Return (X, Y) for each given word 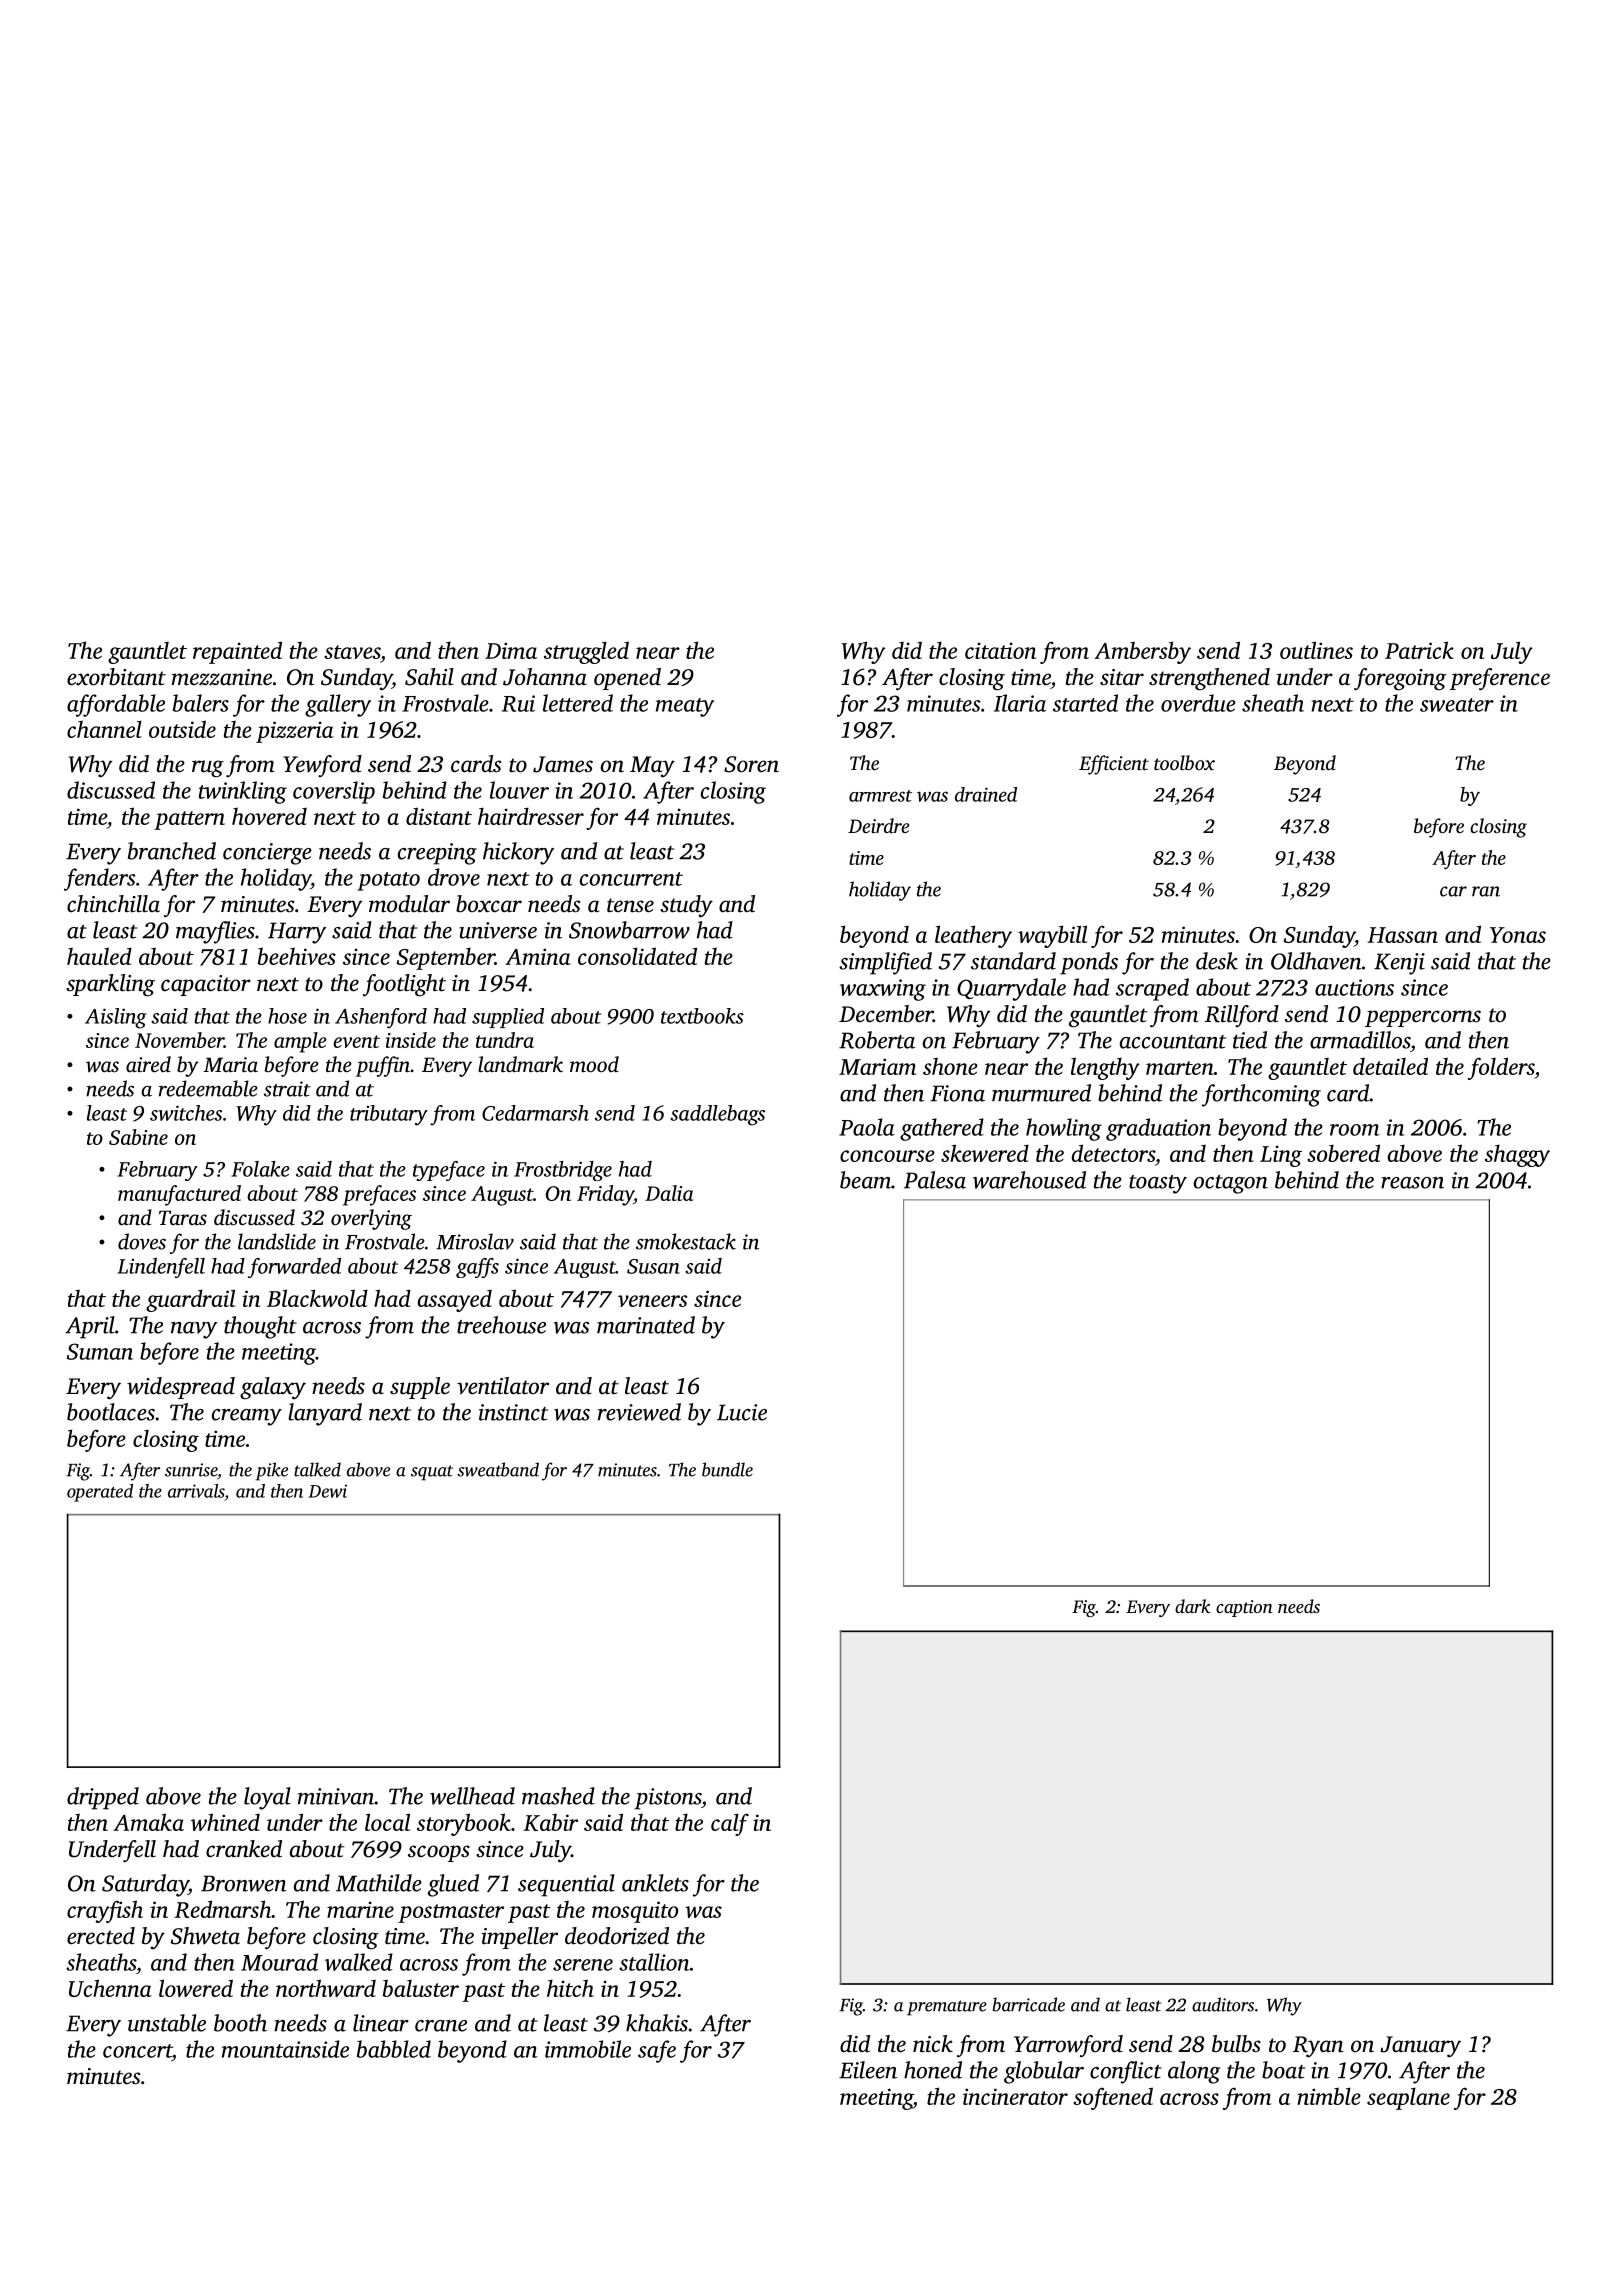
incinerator (1015, 2096)
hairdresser (531, 816)
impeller (519, 1938)
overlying (371, 1219)
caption (1244, 1608)
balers (201, 703)
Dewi (327, 1491)
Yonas (1518, 935)
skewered (985, 1153)
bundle (727, 1469)
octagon (1230, 1184)
